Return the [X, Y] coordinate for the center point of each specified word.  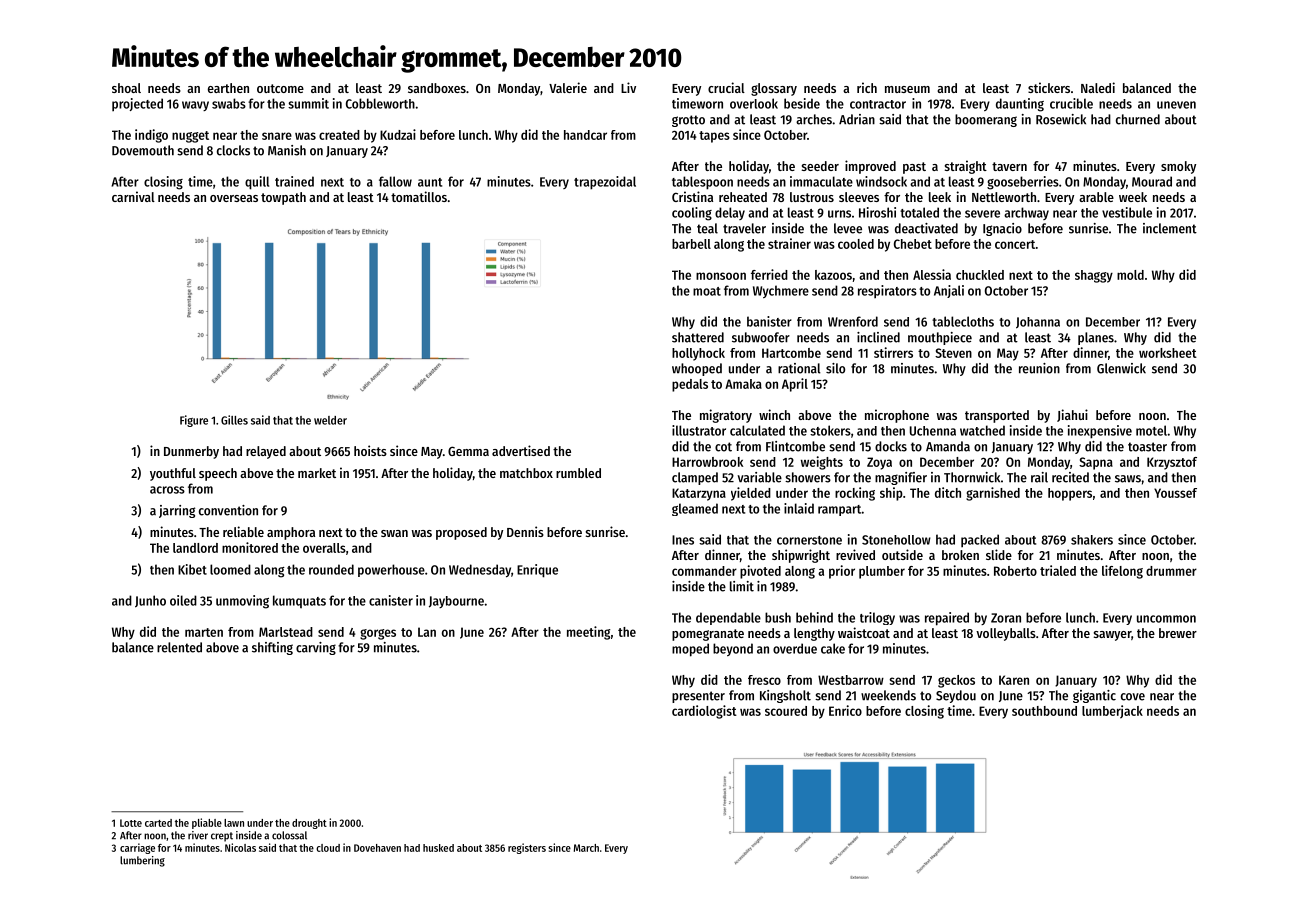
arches [814, 119]
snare [277, 136]
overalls [324, 548]
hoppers [1070, 494]
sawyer [1112, 636]
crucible [1071, 103]
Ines [683, 540]
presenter [698, 697]
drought [309, 824]
